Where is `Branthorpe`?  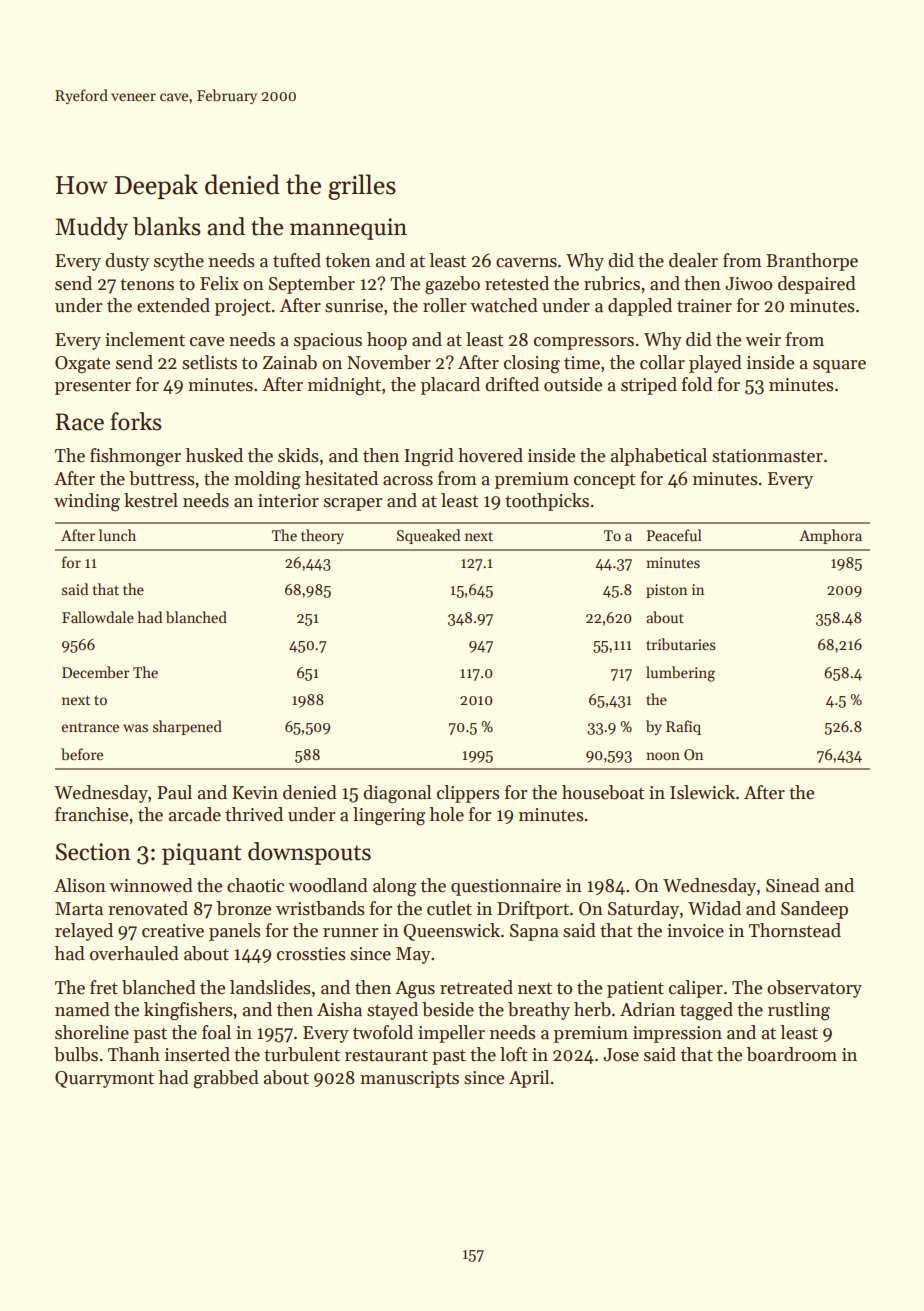
Branthorpe is located at coordinates (812, 262).
